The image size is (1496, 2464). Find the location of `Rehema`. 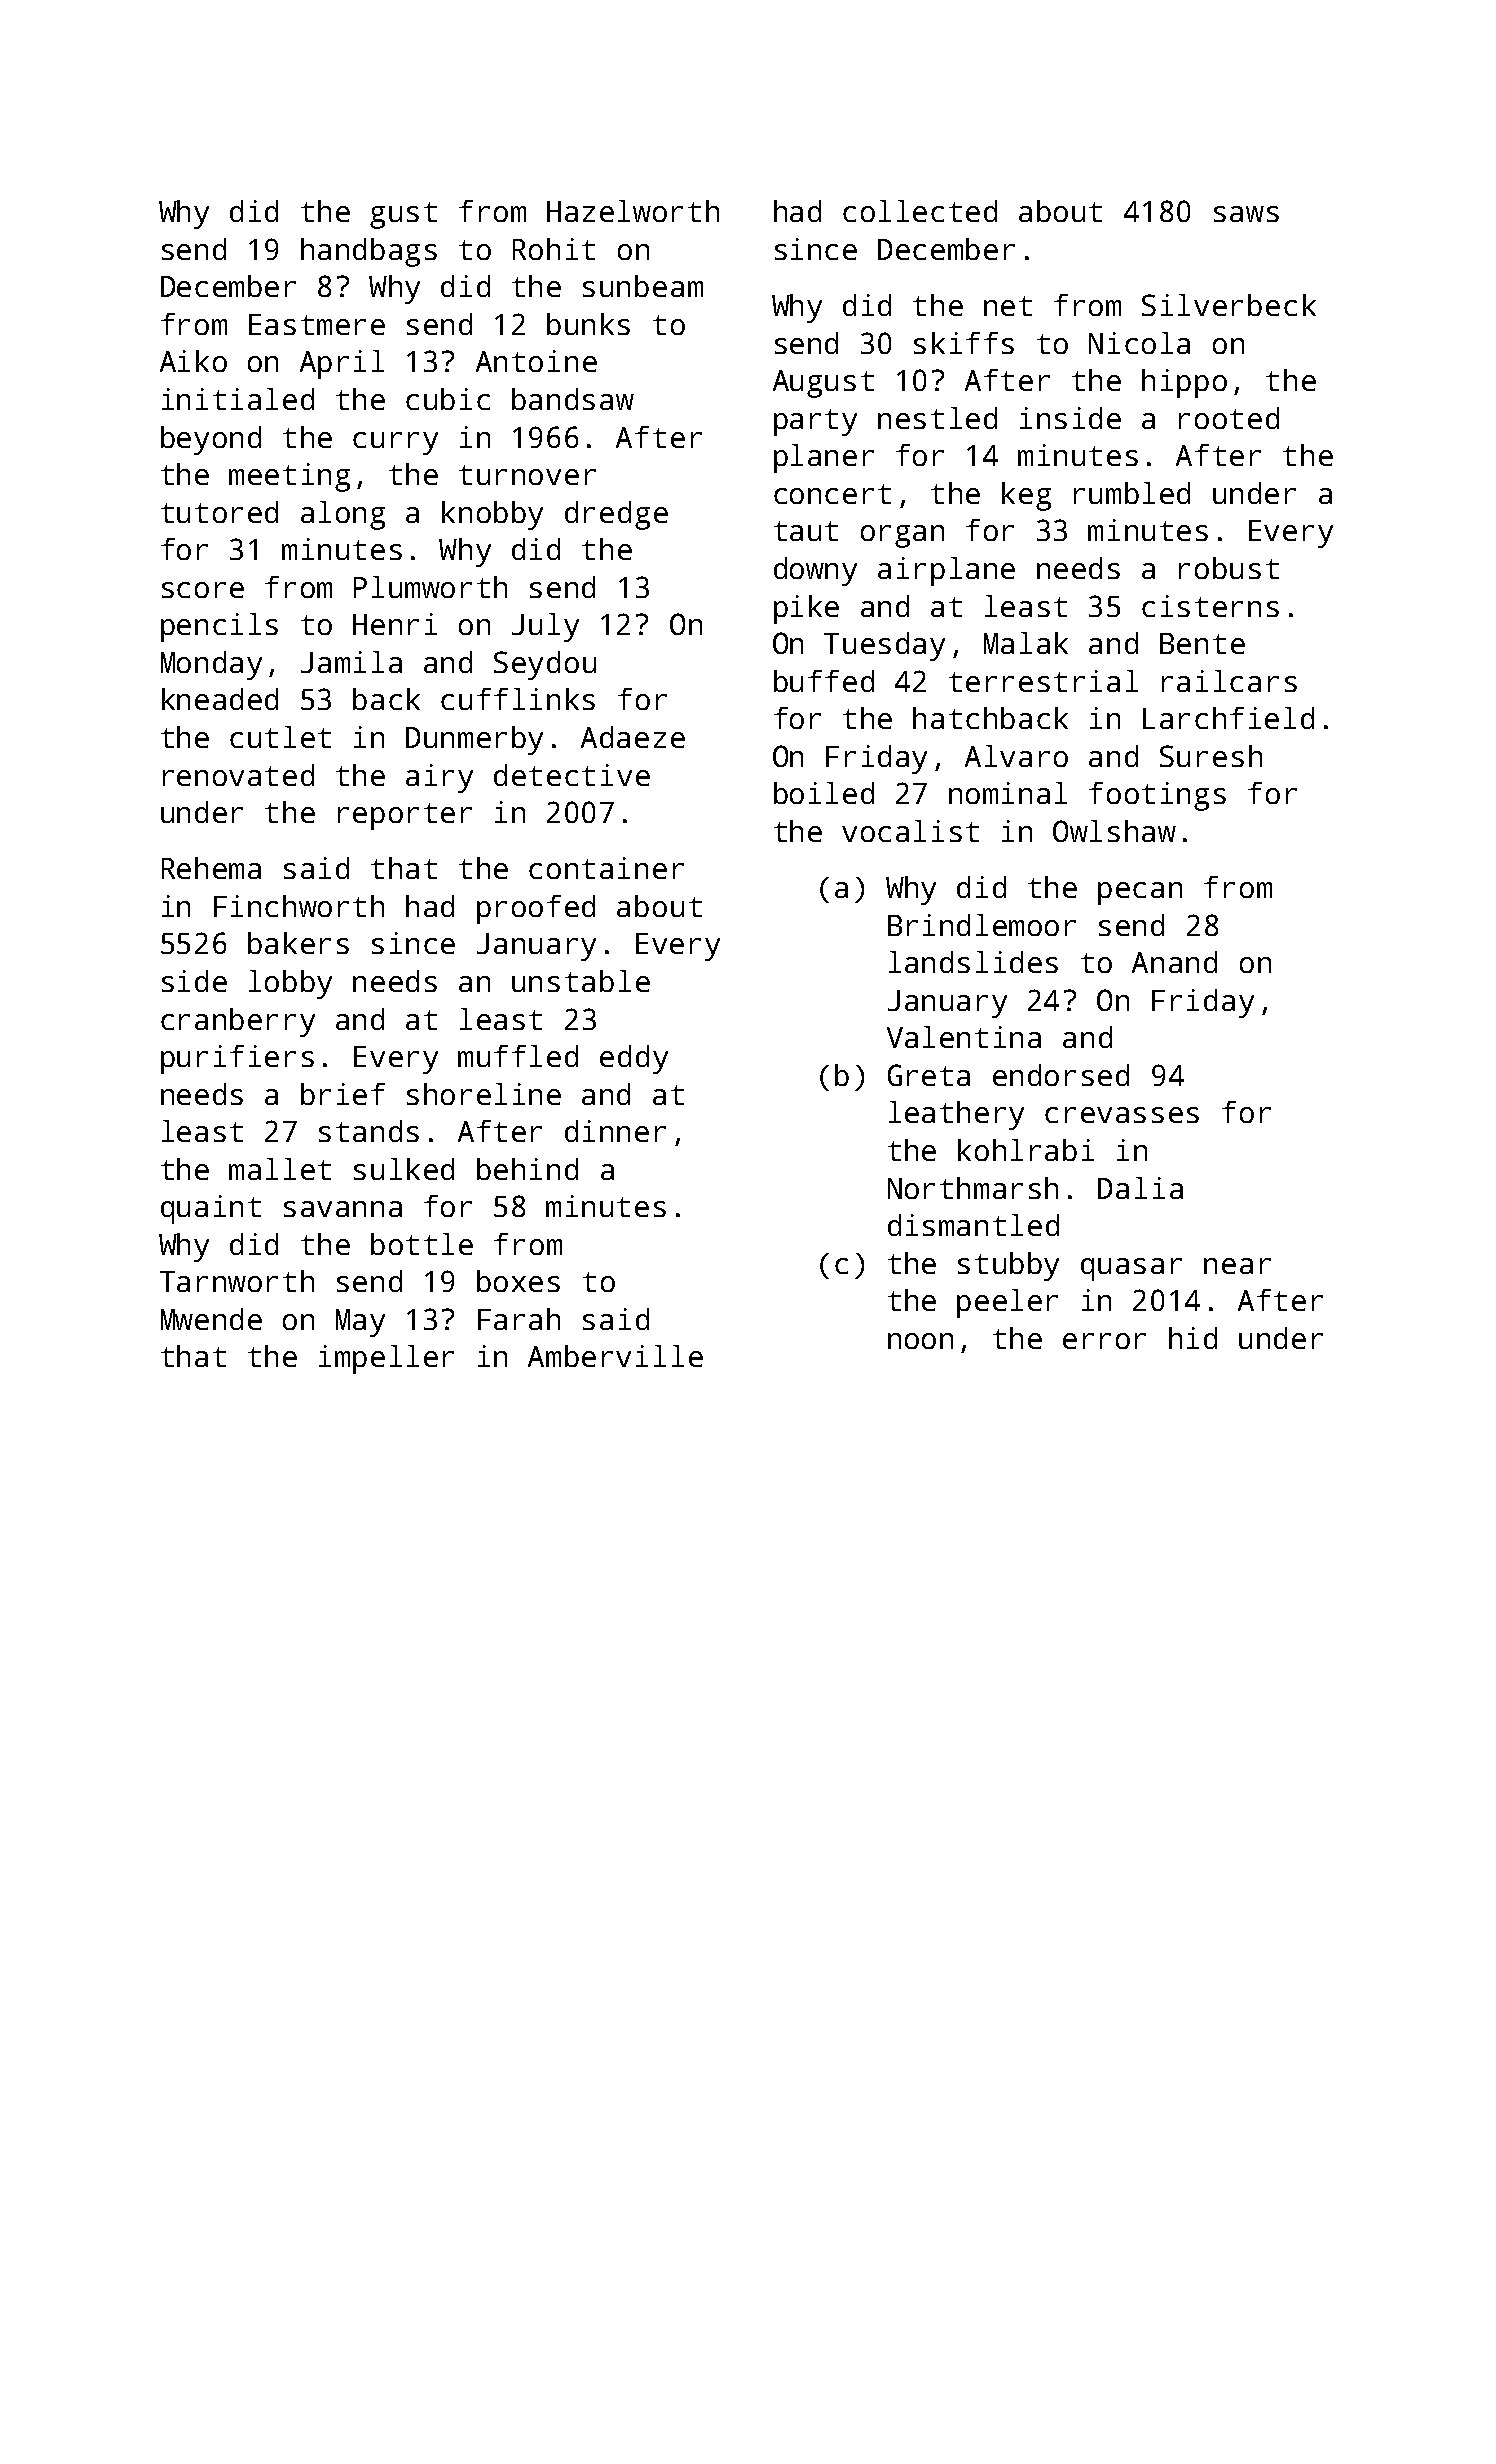

Rehema is located at coordinates (211, 868).
